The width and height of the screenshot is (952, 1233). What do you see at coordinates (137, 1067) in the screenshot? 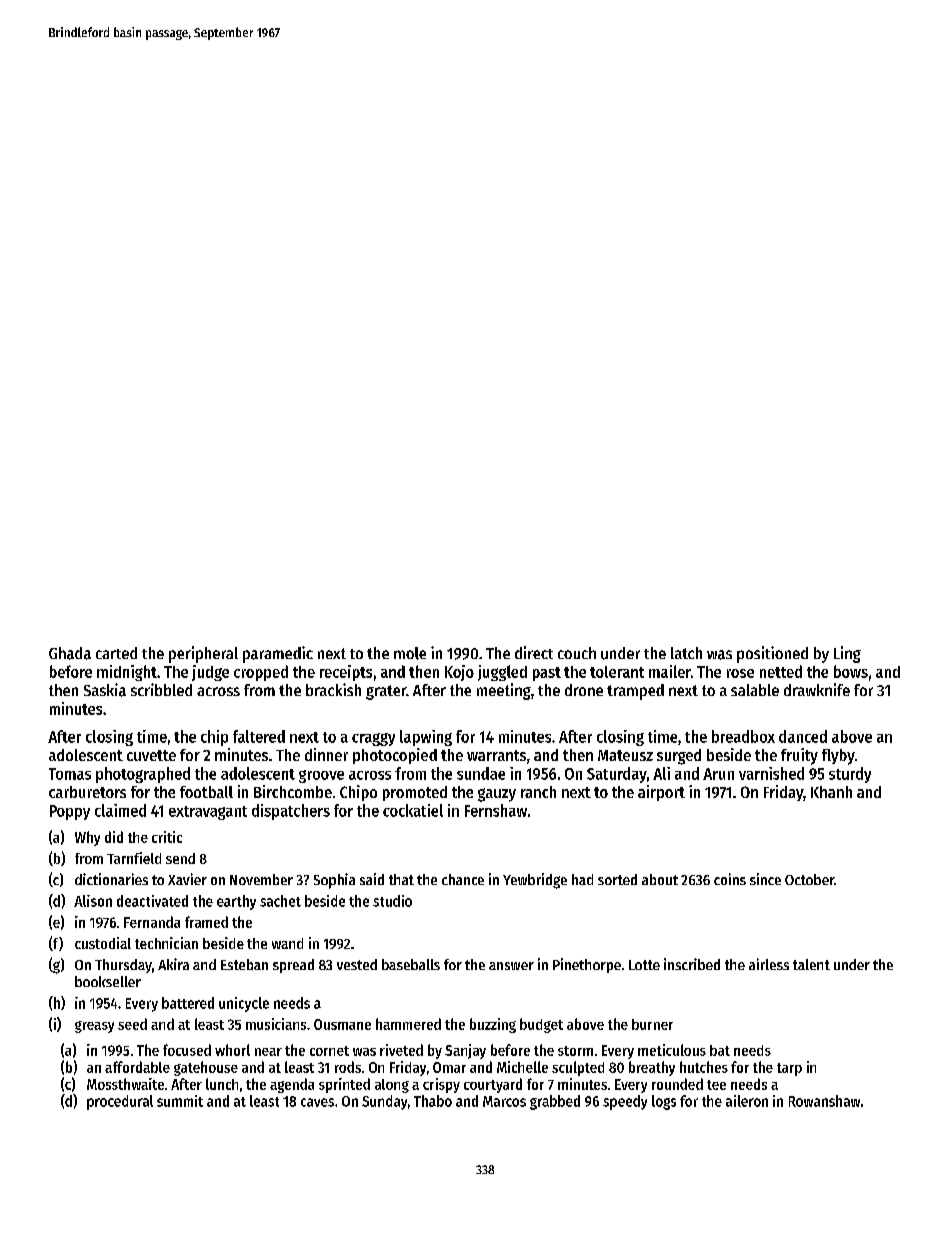
I see `affordable` at bounding box center [137, 1067].
